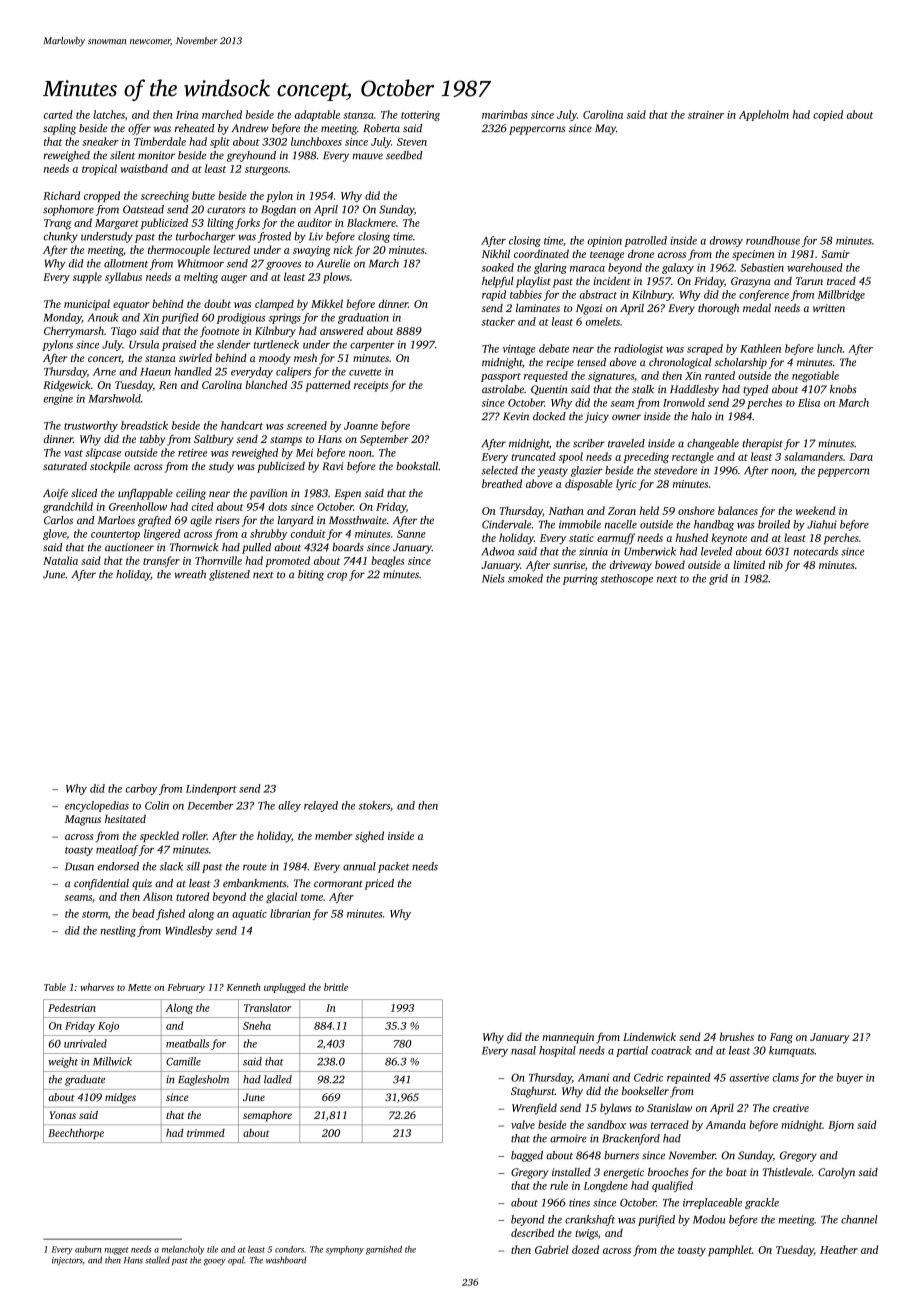  What do you see at coordinates (143, 209) in the image?
I see `Oatstead` at bounding box center [143, 209].
